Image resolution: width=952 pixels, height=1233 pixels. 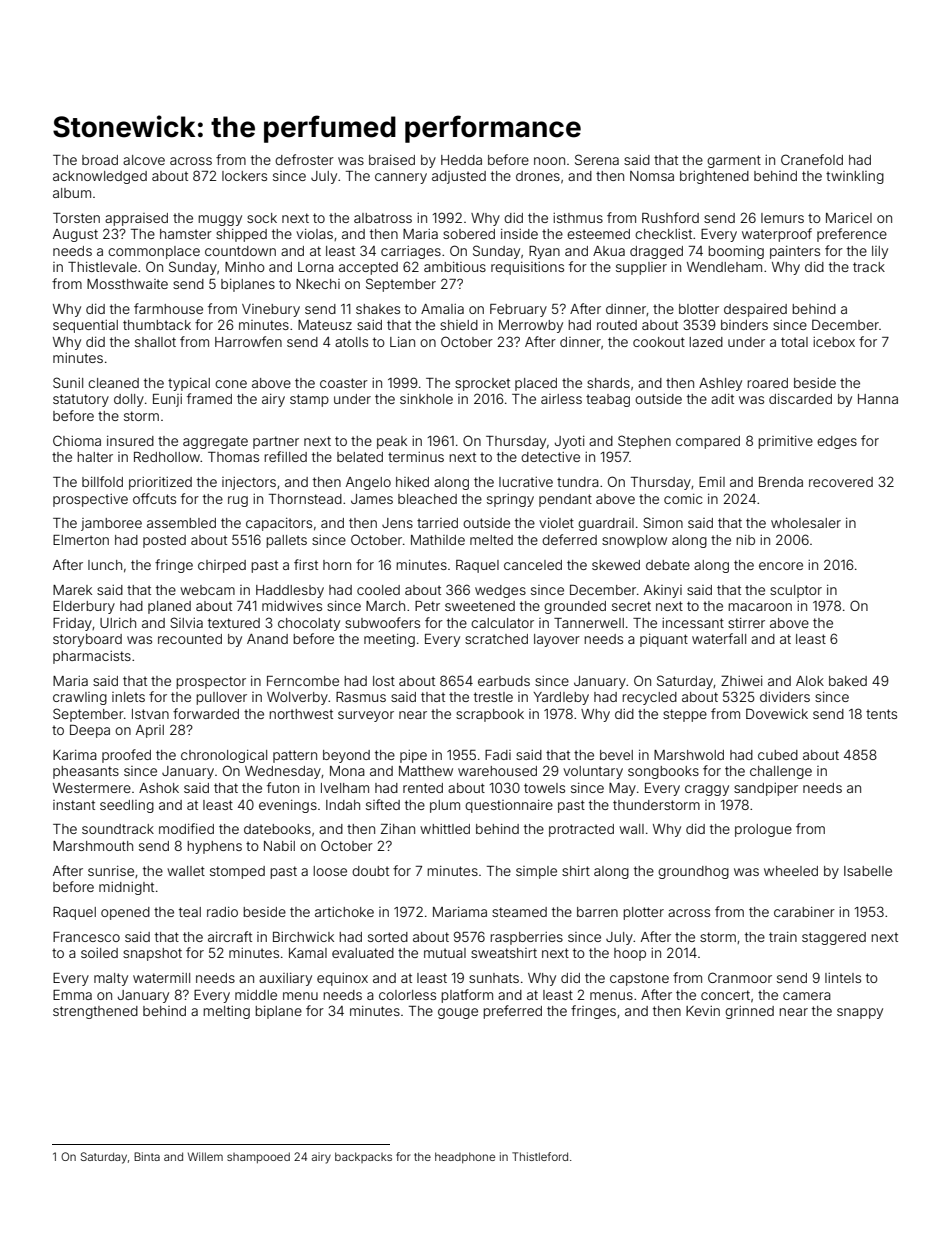 I want to click on chronological, so click(x=224, y=756).
